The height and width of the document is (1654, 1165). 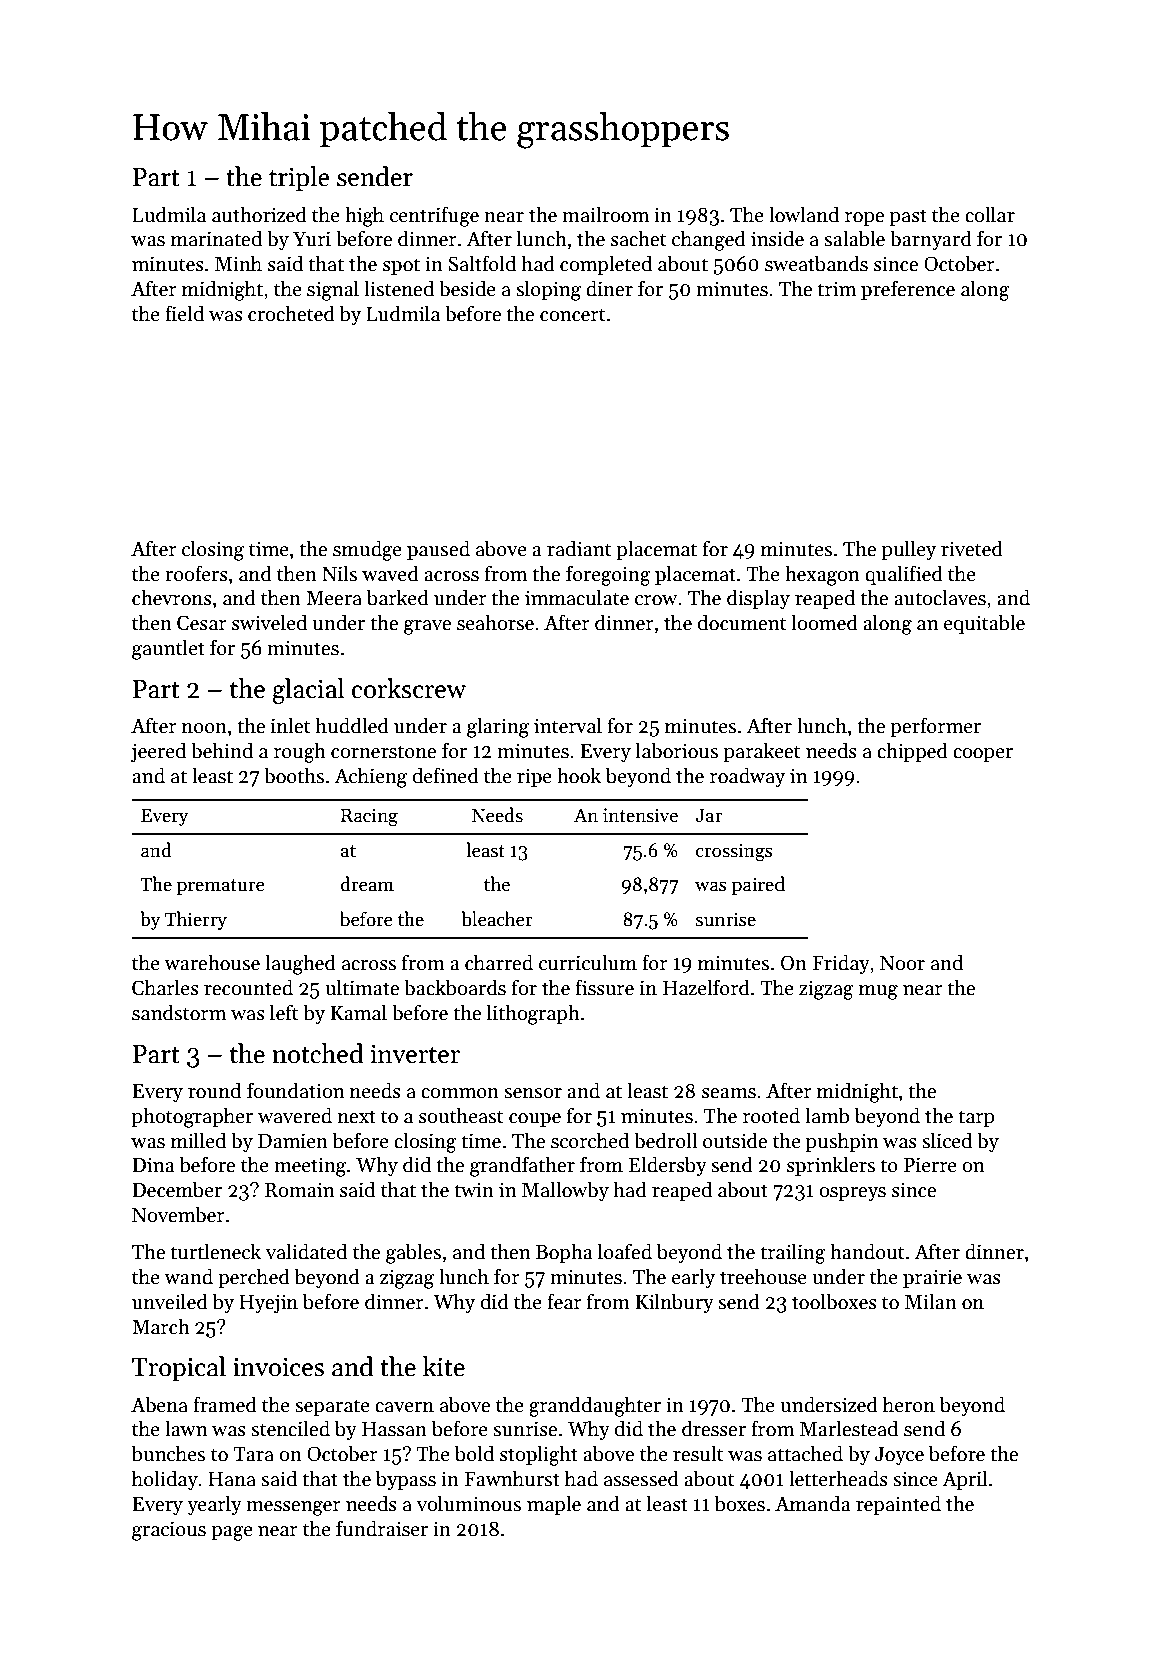 I want to click on Tropical, so click(x=179, y=1369).
